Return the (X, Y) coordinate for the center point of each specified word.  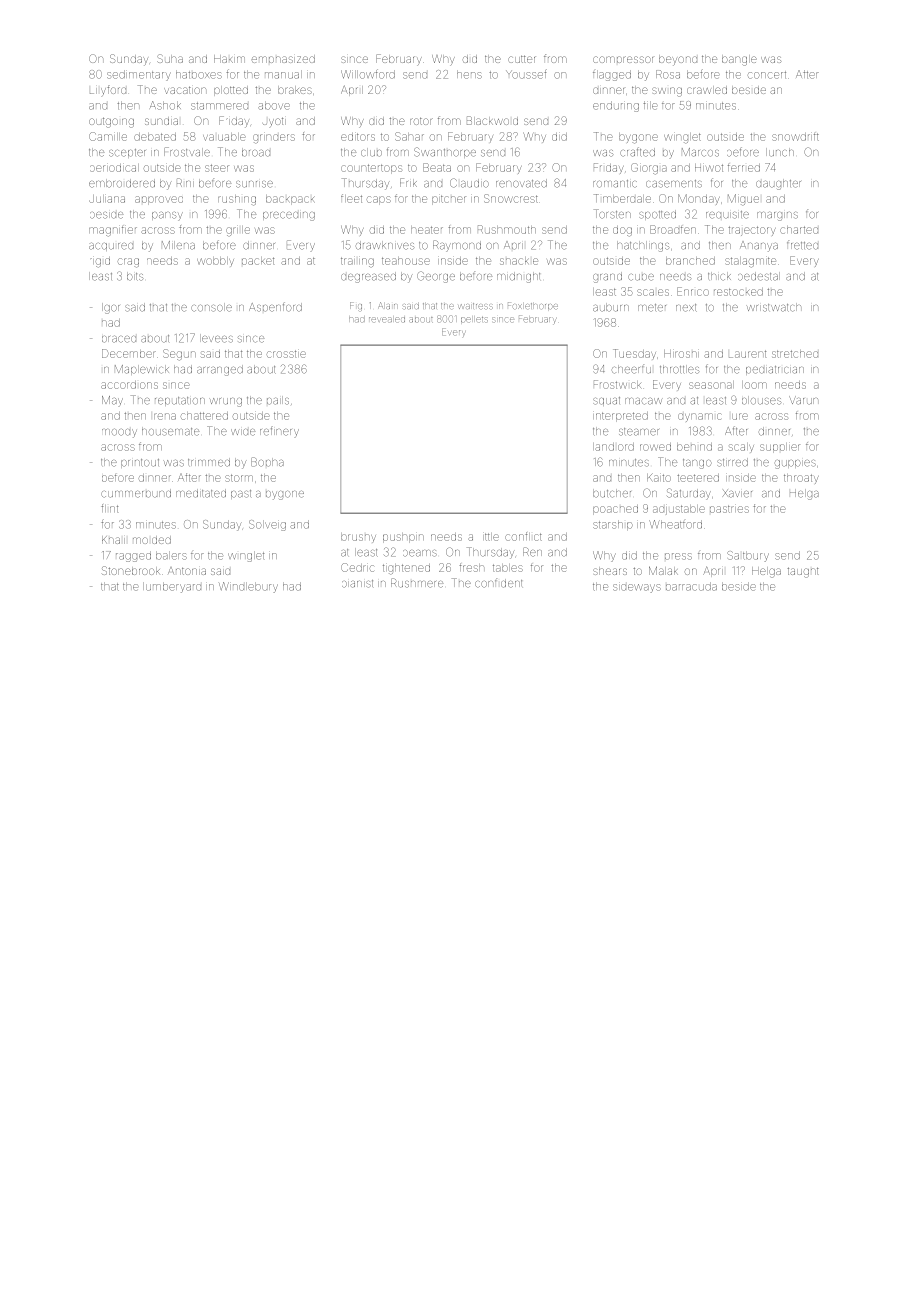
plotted (231, 91)
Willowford (368, 74)
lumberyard (172, 587)
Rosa (668, 74)
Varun (803, 400)
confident (498, 583)
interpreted (620, 417)
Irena (165, 416)
